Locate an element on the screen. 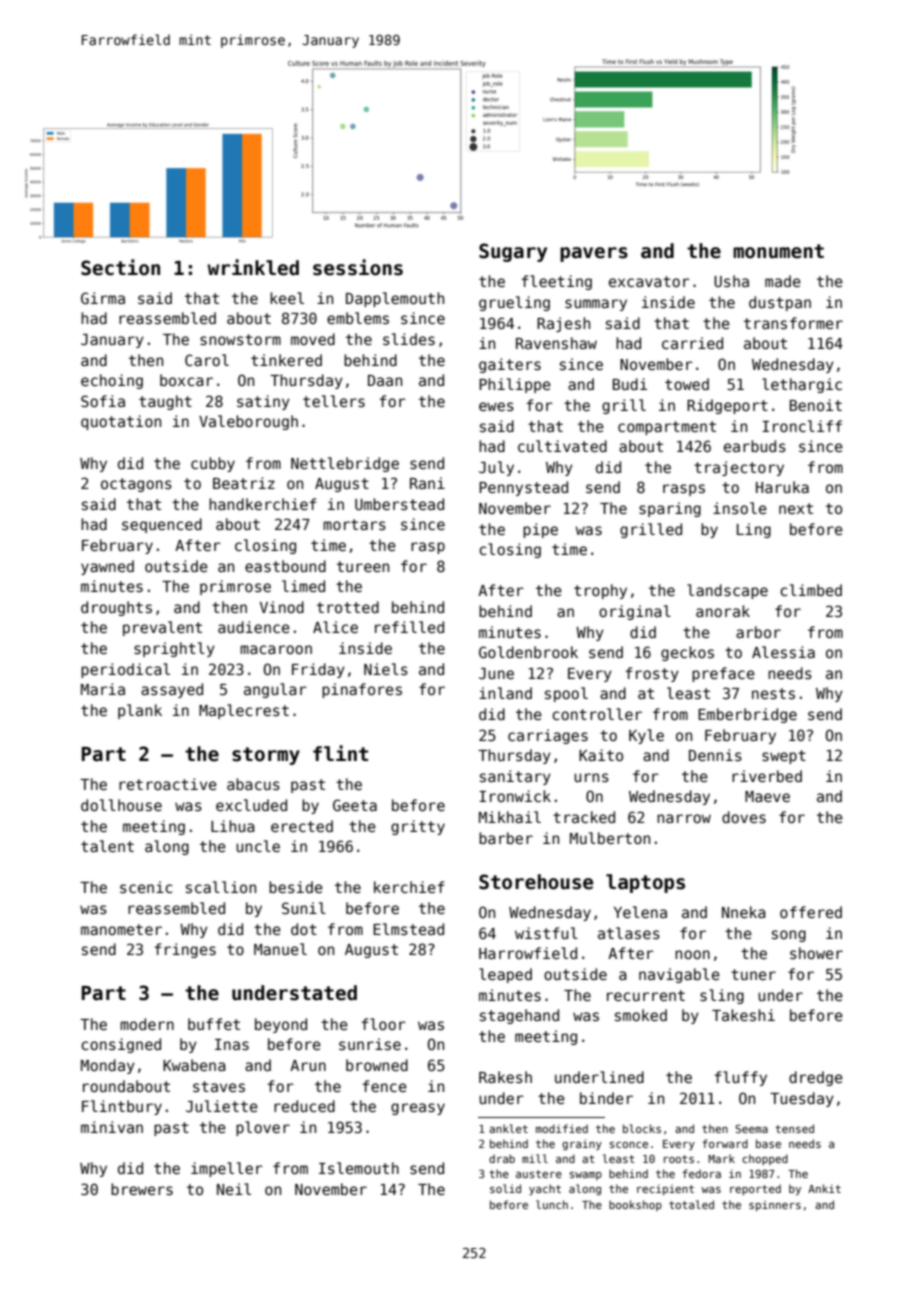  inland is located at coordinates (505, 693).
